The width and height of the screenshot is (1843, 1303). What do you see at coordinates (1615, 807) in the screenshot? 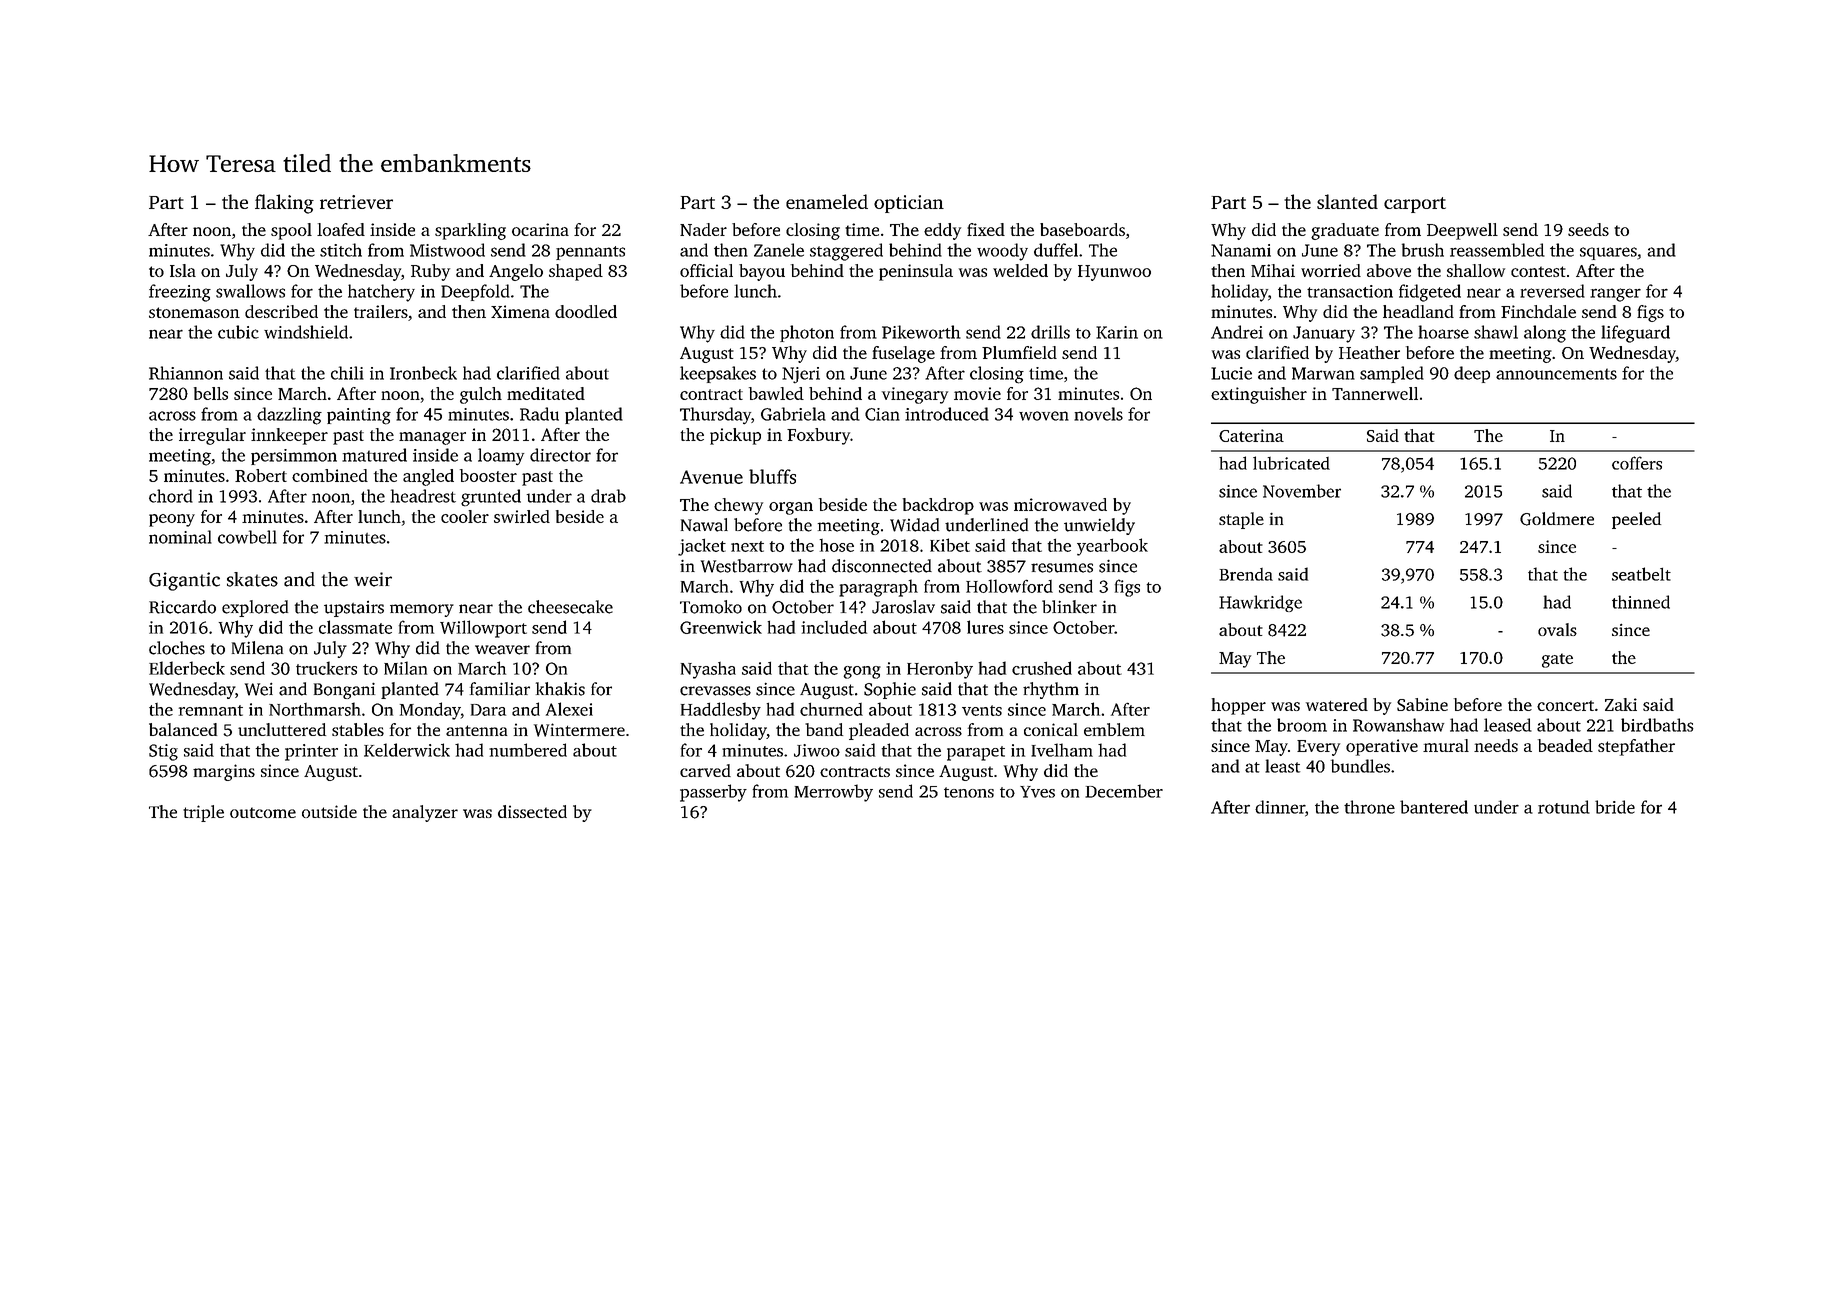
I see `bride` at bounding box center [1615, 807].
